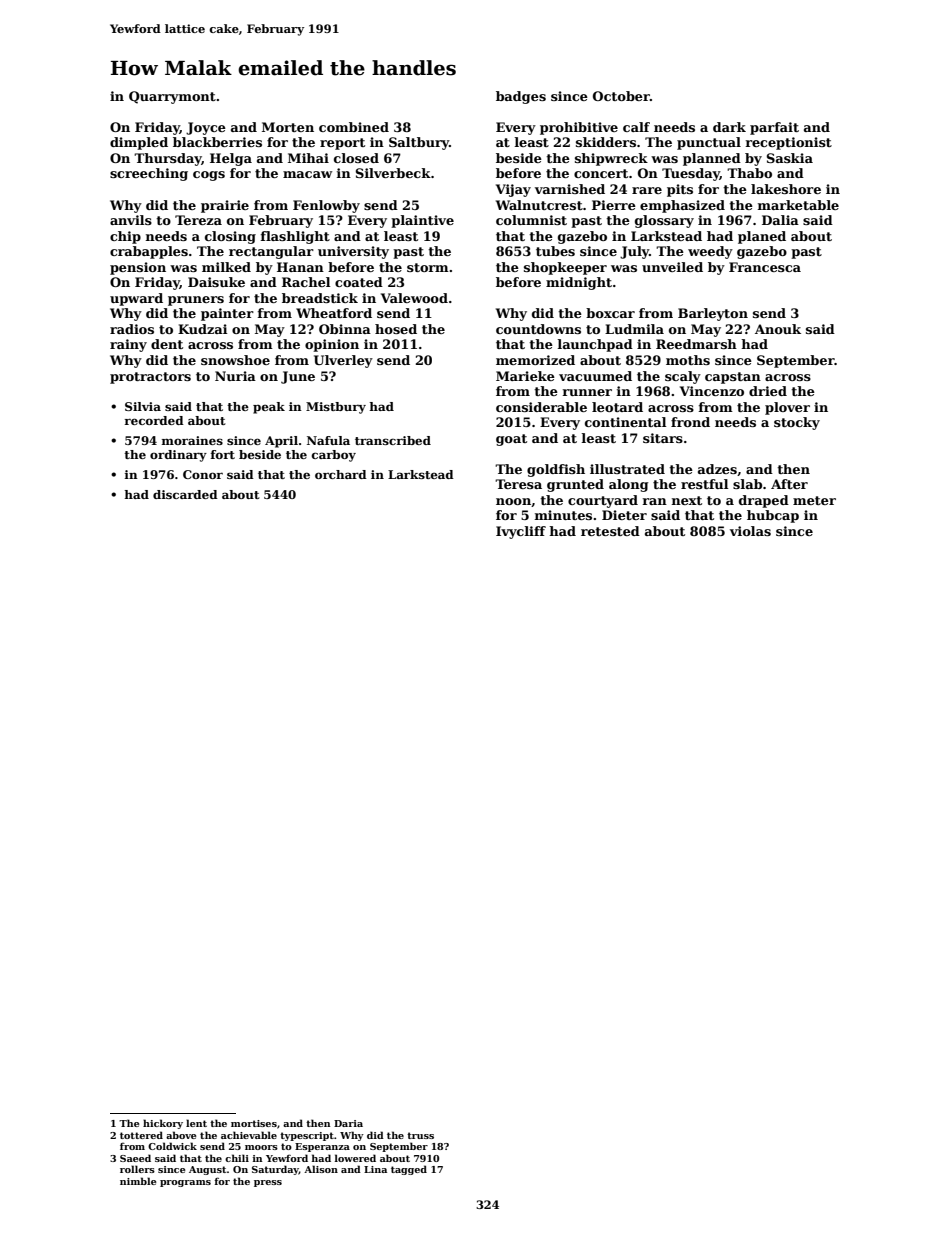 The width and height of the screenshot is (952, 1233). Describe the element at coordinates (521, 532) in the screenshot. I see `Ivycliff` at that location.
